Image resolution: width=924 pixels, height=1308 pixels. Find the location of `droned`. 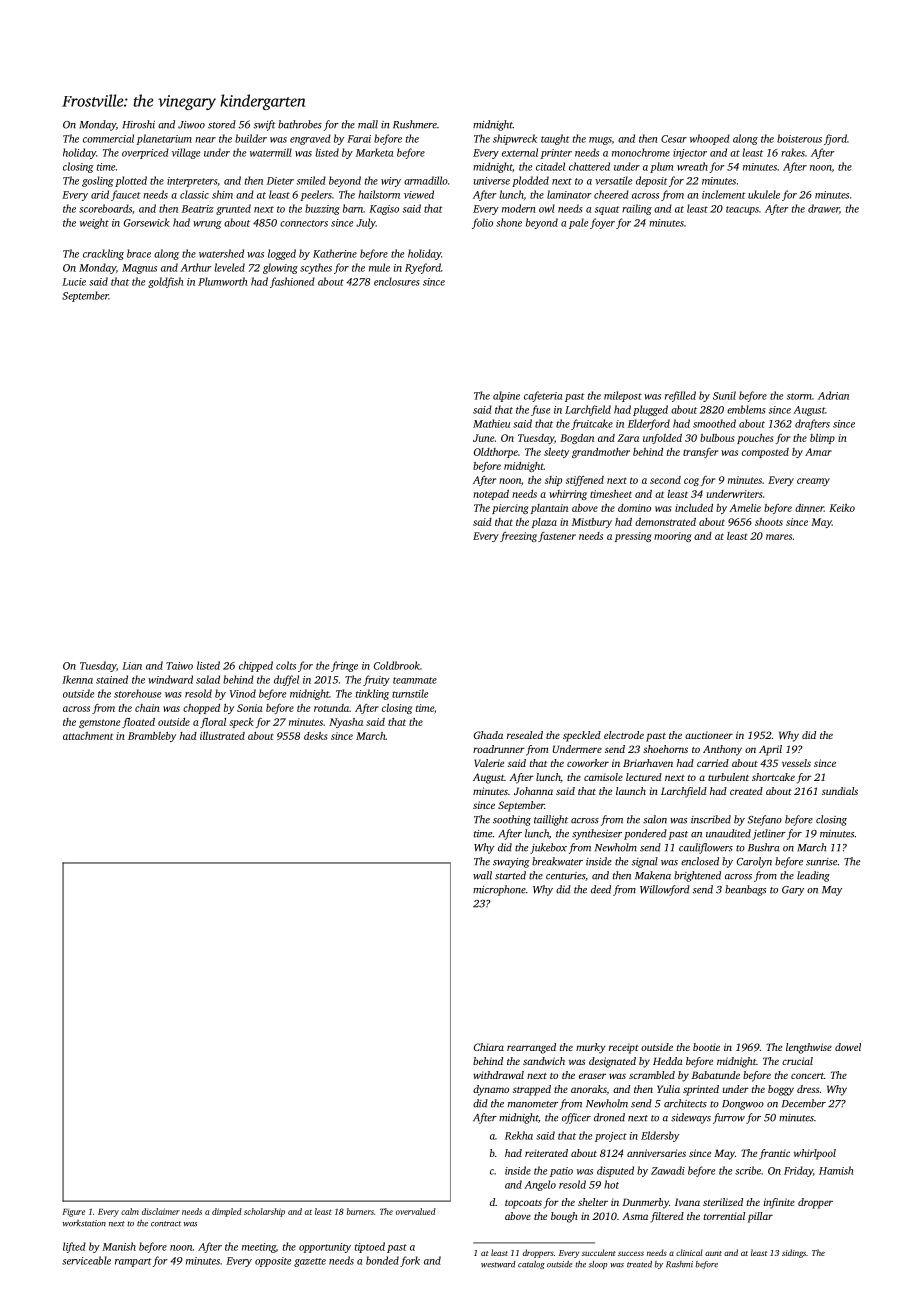

droned is located at coordinates (609, 1117).
